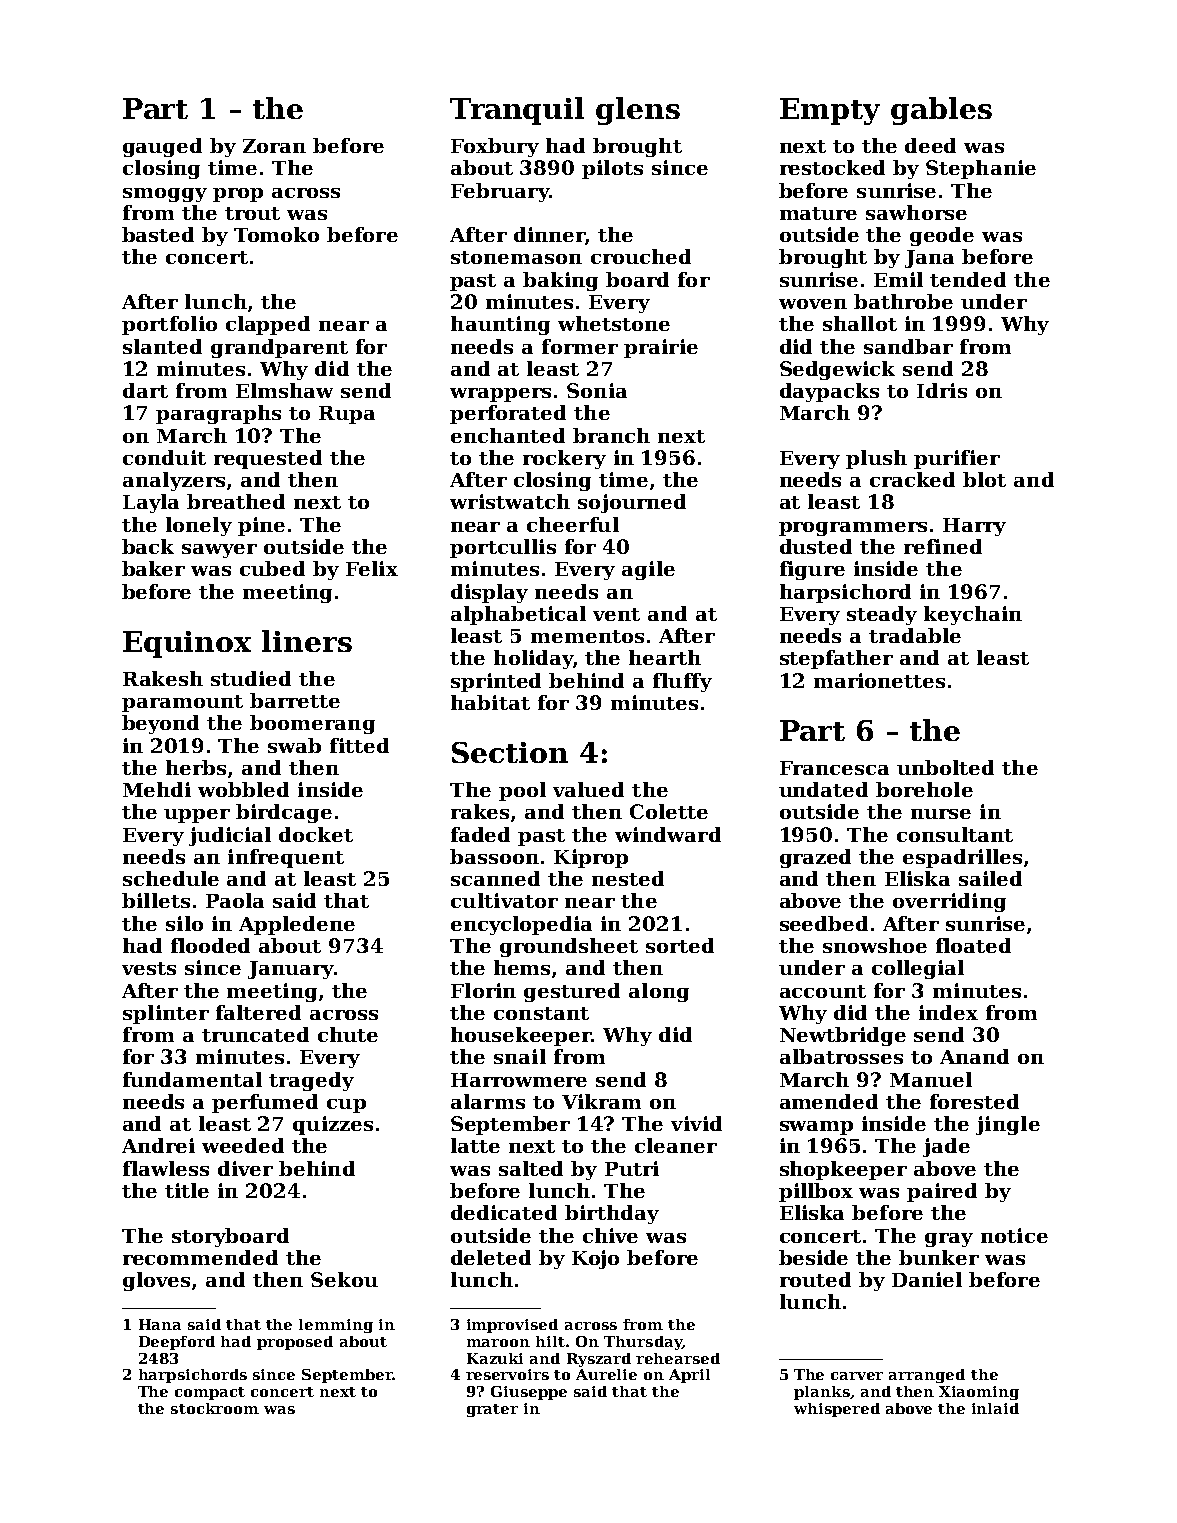 The image size is (1177, 1523). Describe the element at coordinates (638, 111) in the screenshot. I see `glens` at that location.
